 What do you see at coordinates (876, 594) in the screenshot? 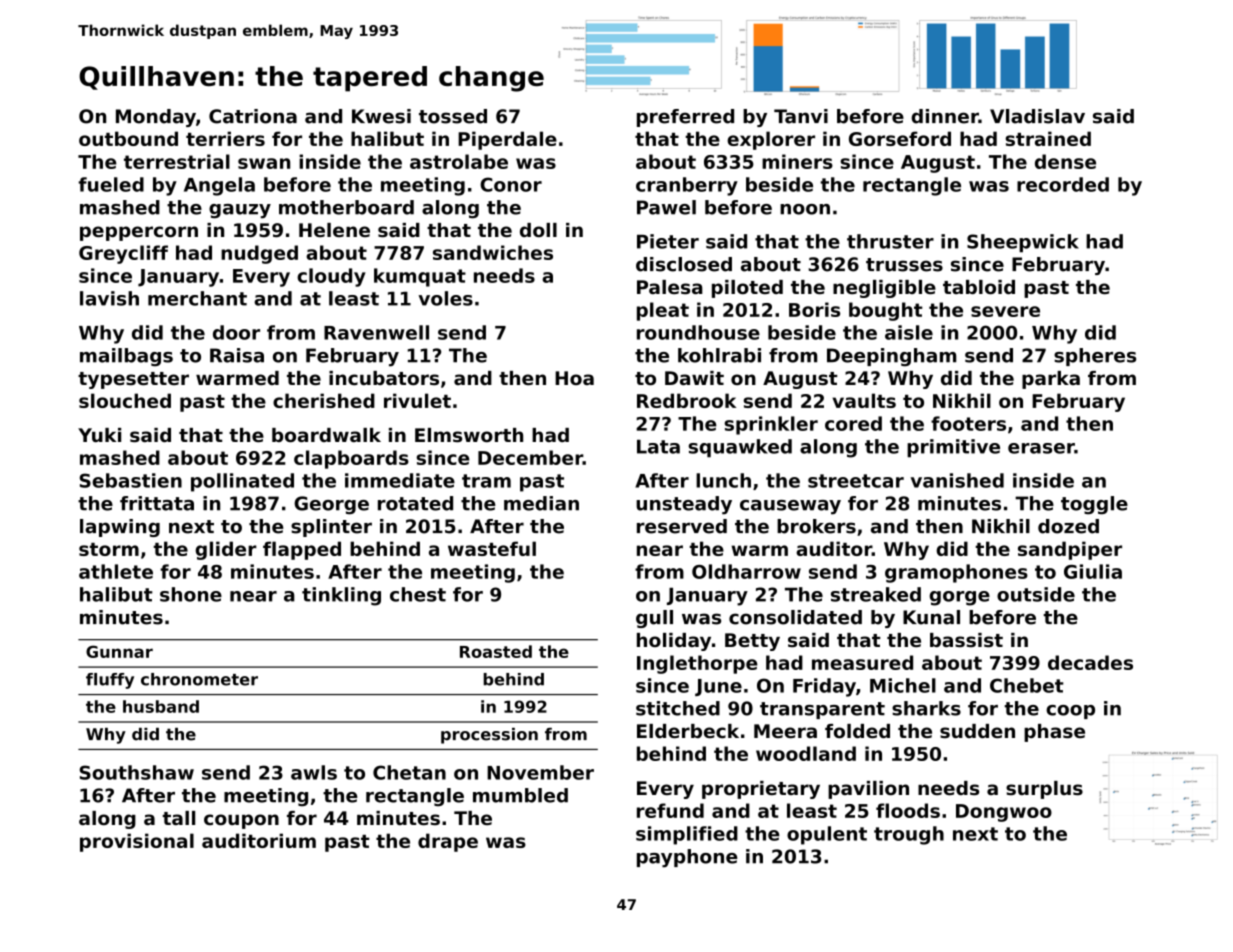
I see `streaked` at bounding box center [876, 594].
